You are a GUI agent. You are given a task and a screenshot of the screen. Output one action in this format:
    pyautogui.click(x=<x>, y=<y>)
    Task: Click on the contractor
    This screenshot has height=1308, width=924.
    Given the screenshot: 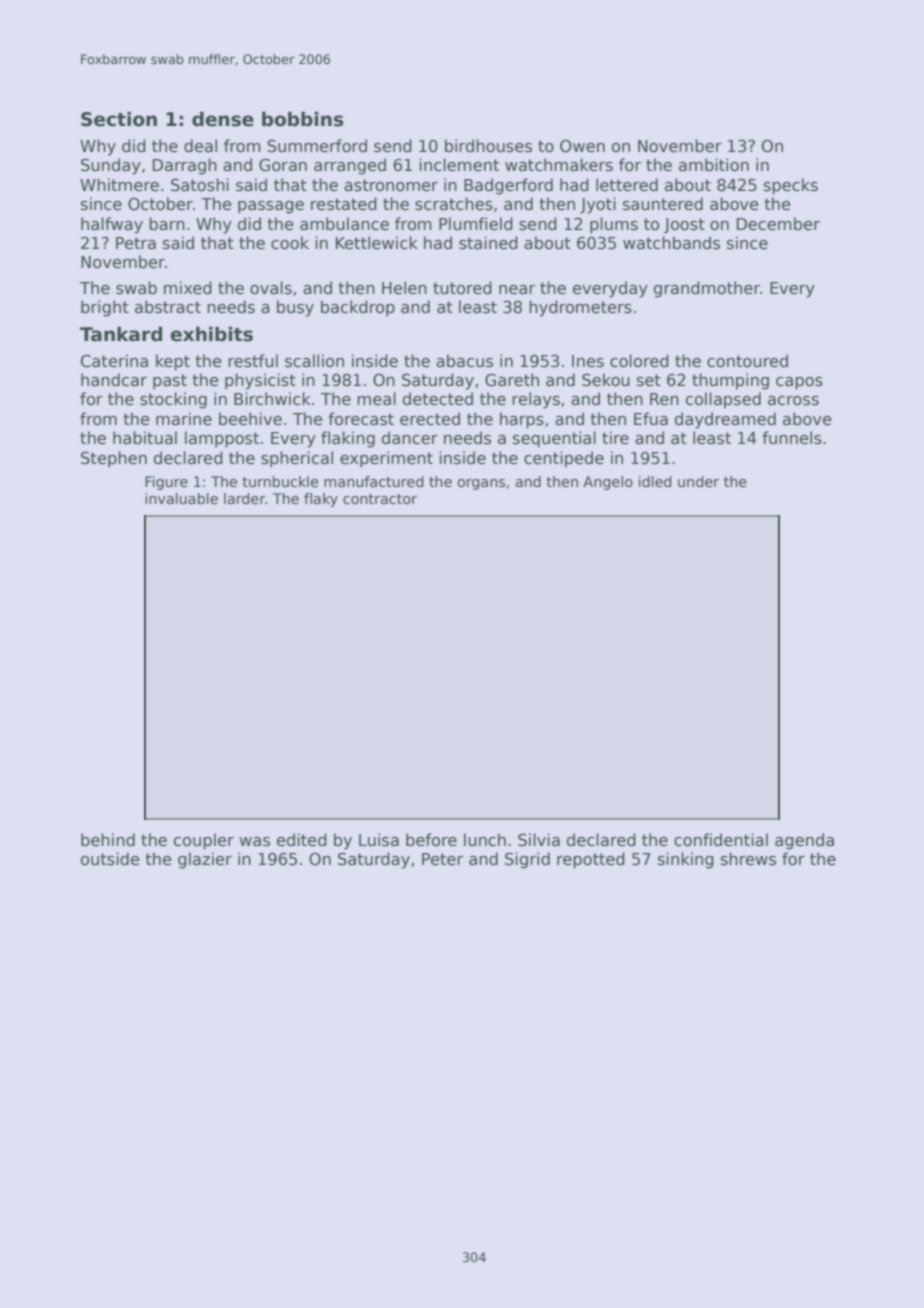 What is the action you would take?
    pyautogui.click(x=380, y=499)
